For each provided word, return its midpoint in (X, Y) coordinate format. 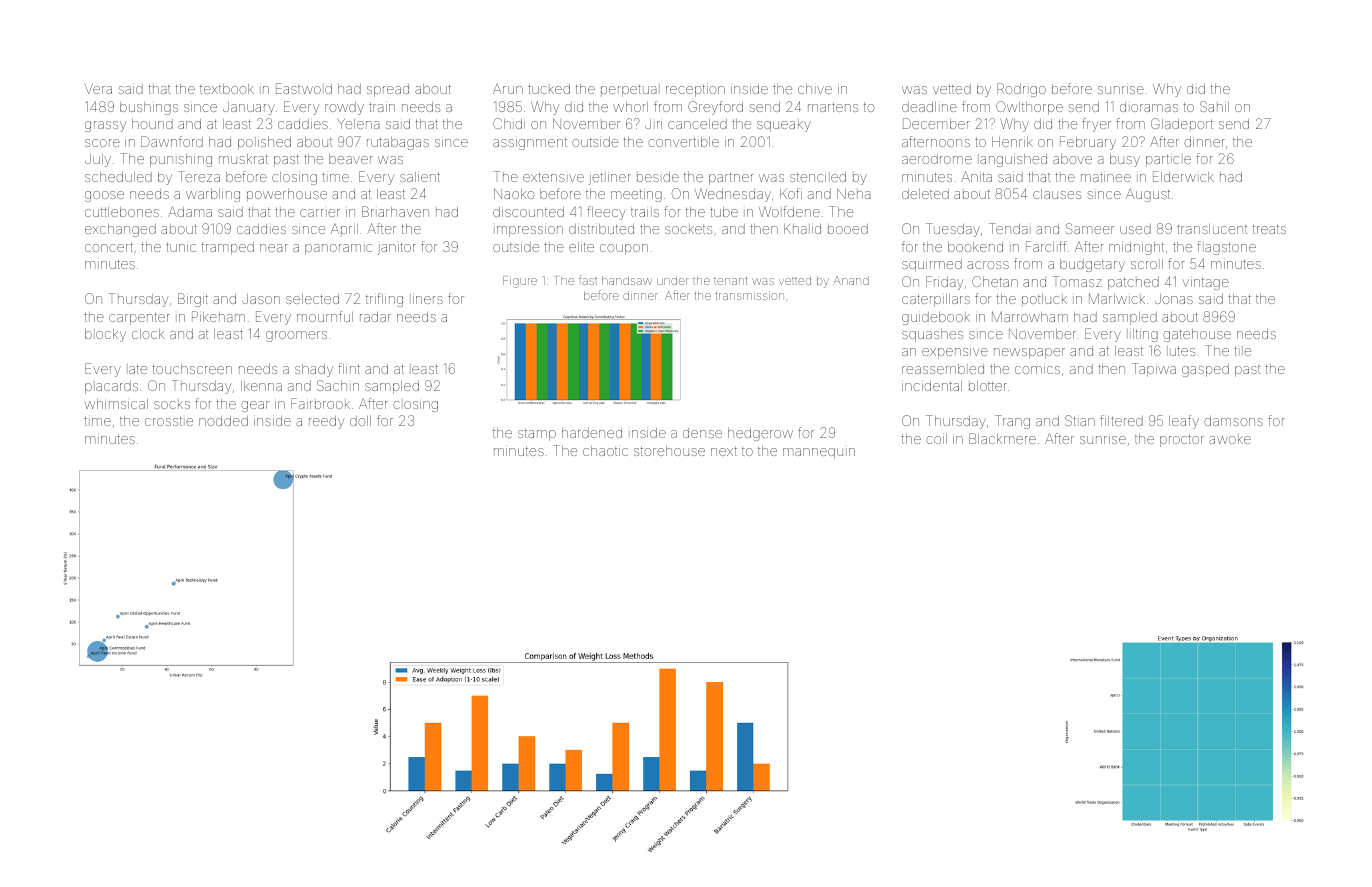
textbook (227, 89)
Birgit (193, 300)
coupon (624, 249)
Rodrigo (1021, 90)
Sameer (1090, 228)
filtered (1121, 420)
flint (349, 368)
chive (815, 89)
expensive (955, 353)
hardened (592, 433)
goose (104, 196)
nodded (223, 421)
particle (1168, 160)
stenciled (818, 177)
